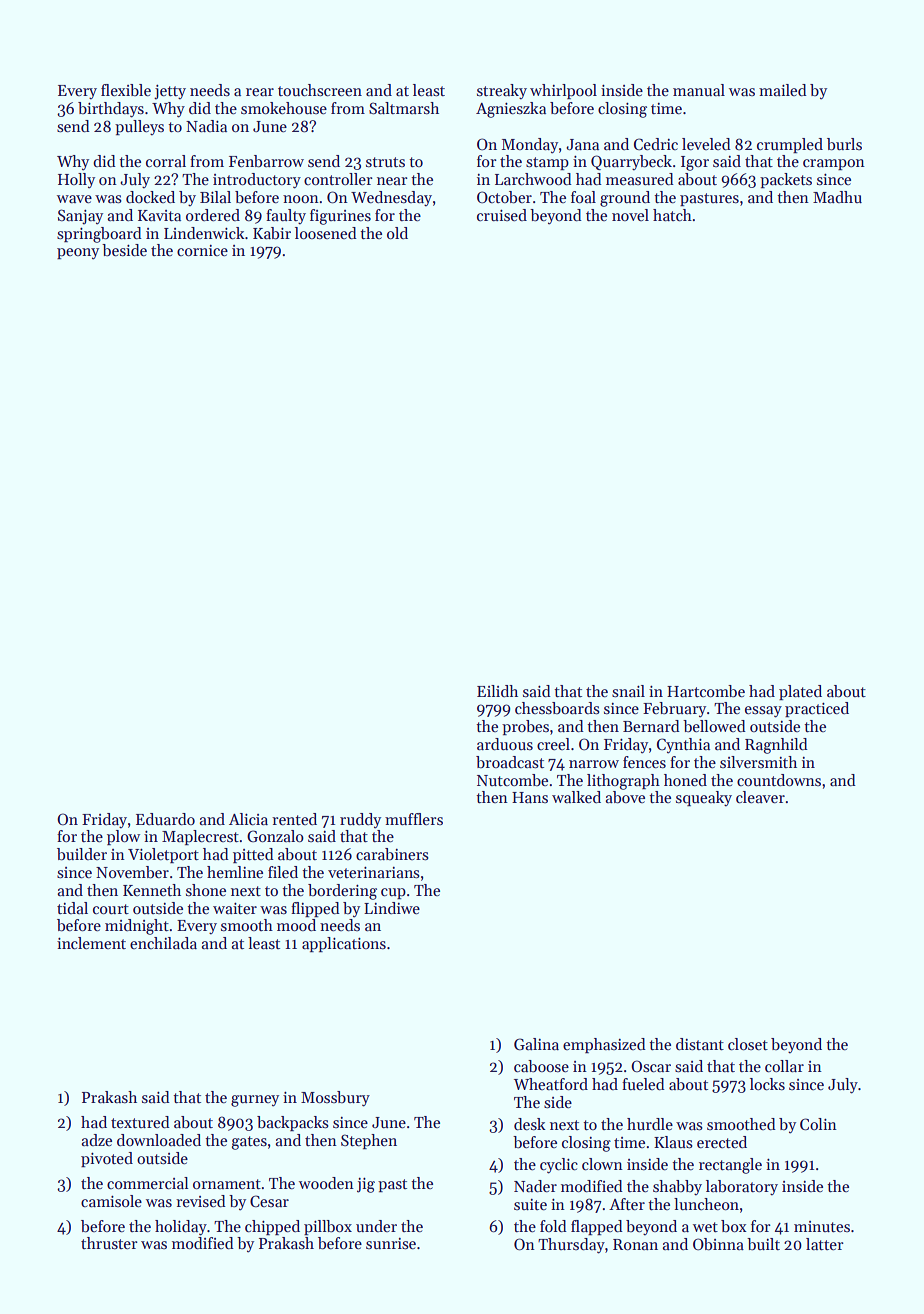  What do you see at coordinates (165, 819) in the image?
I see `Eduardo` at bounding box center [165, 819].
